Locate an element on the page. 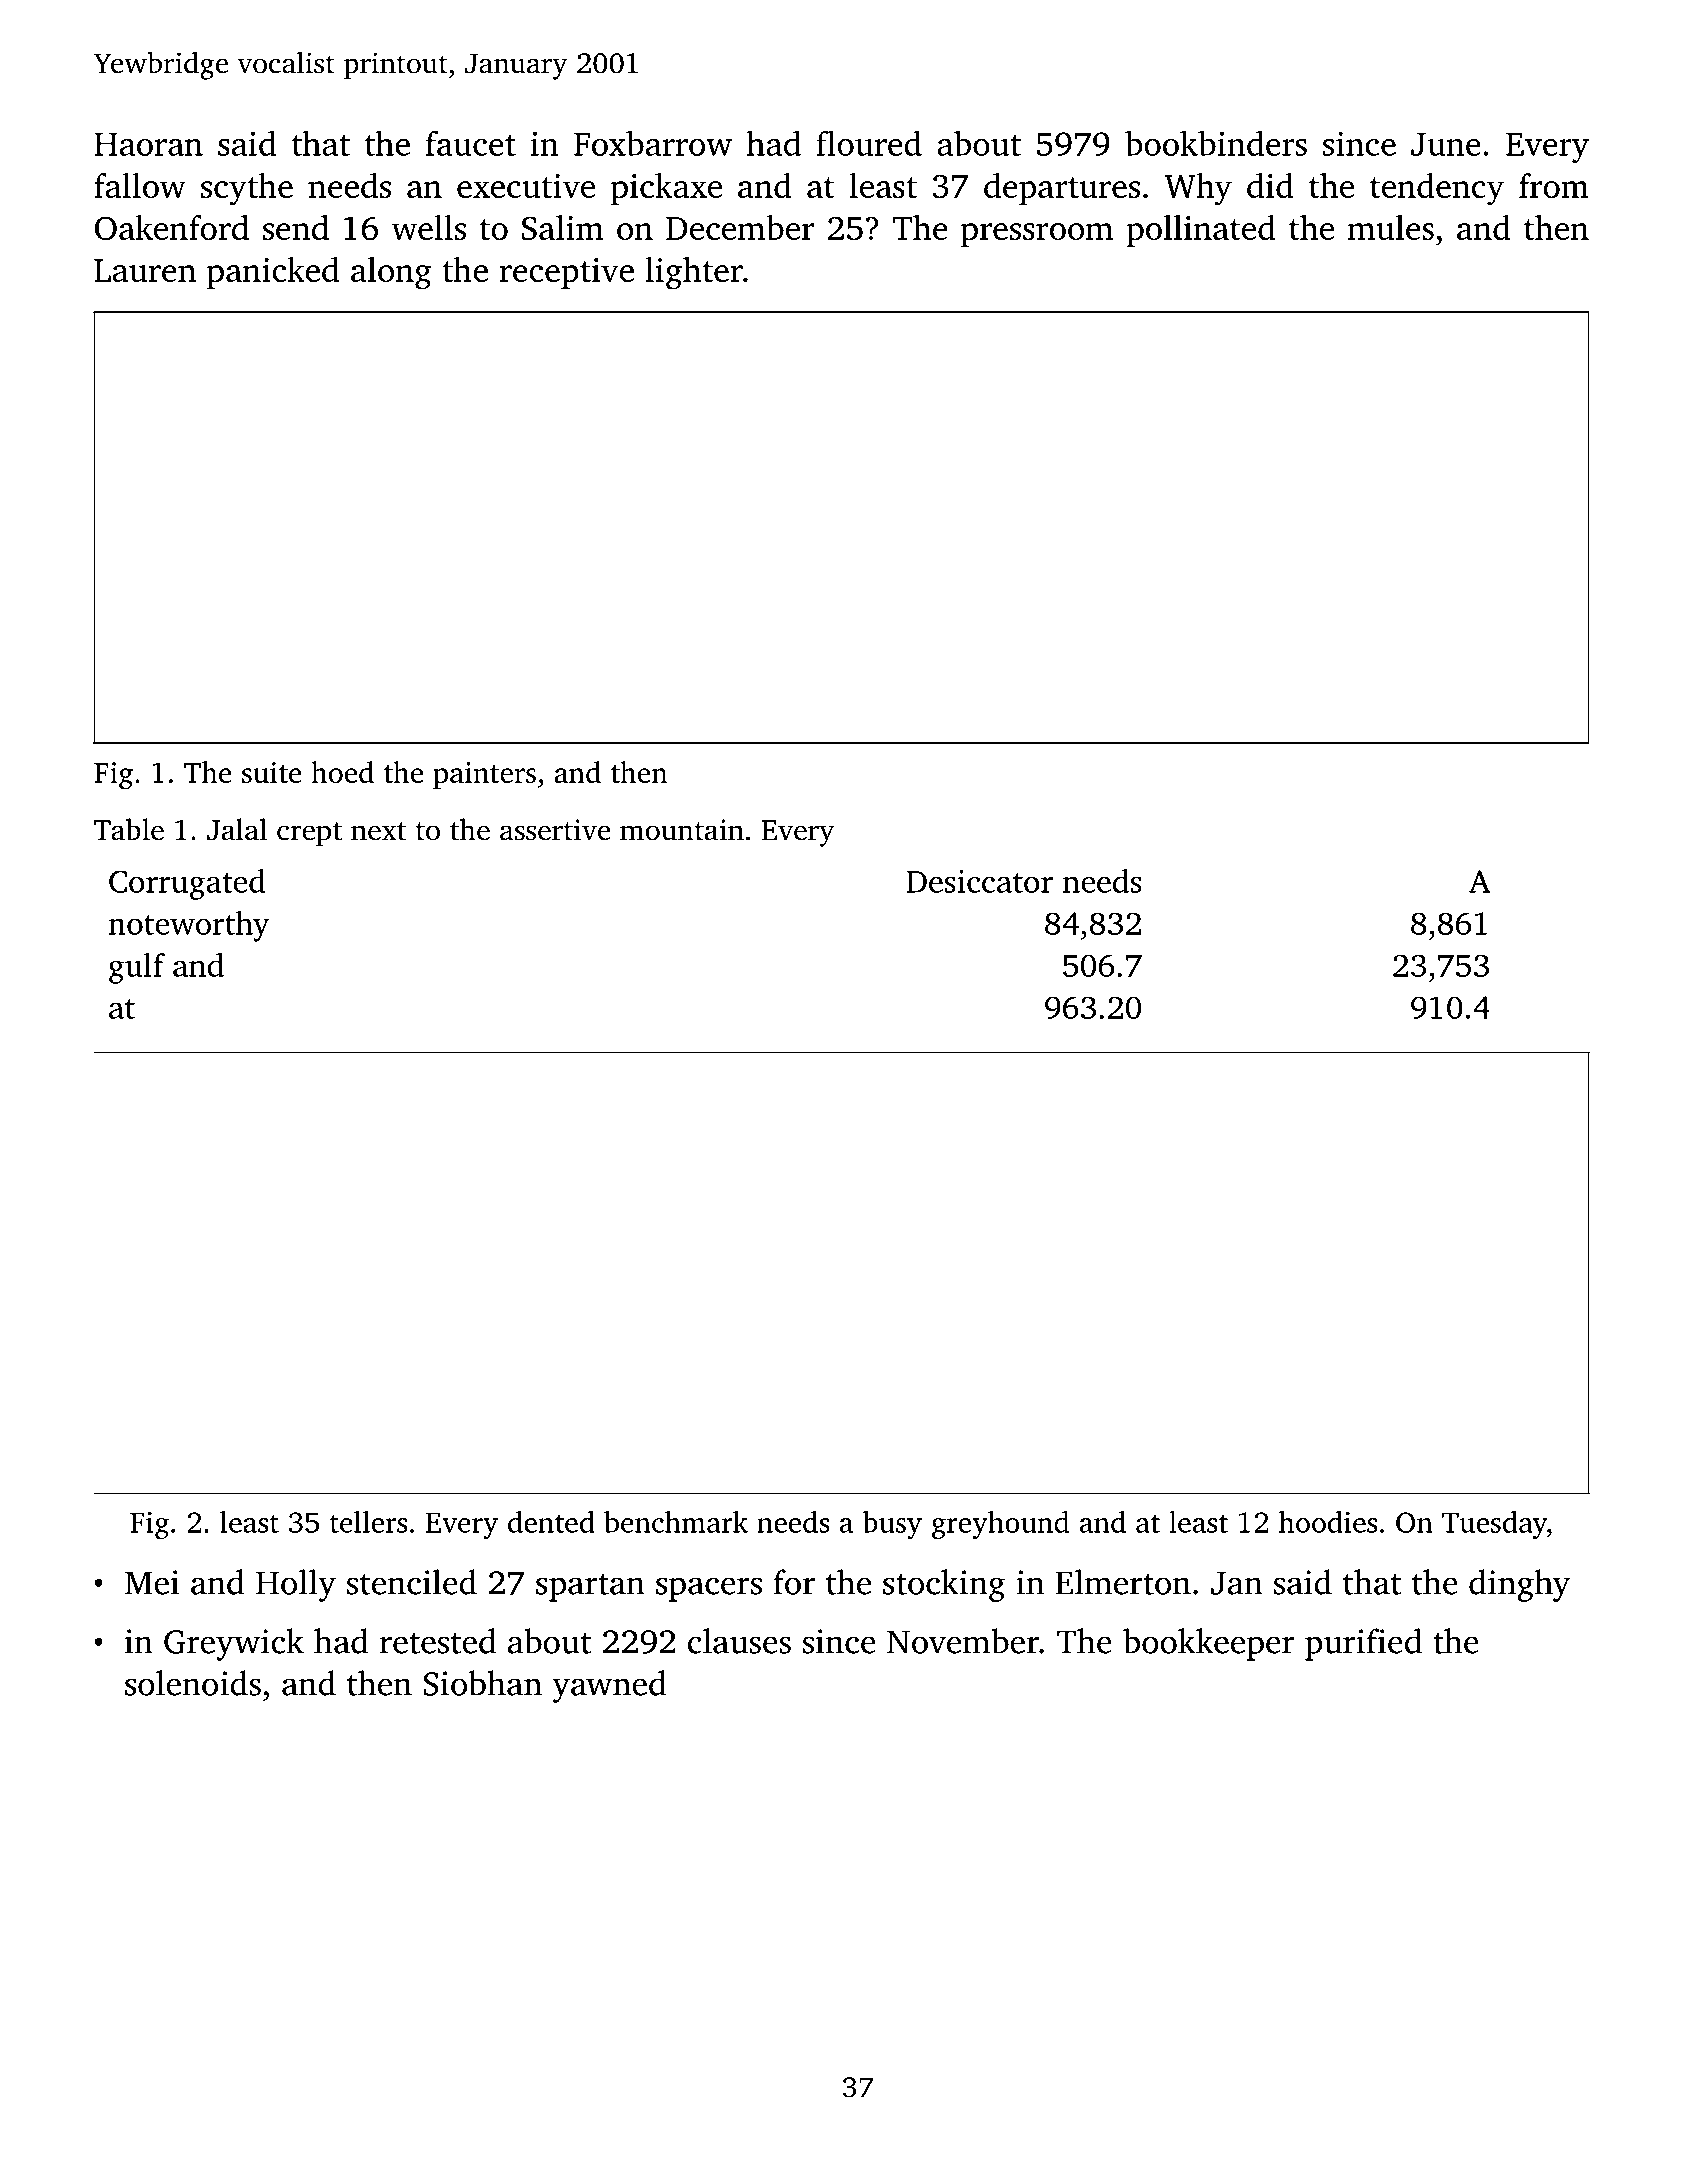  mountain is located at coordinates (682, 830).
